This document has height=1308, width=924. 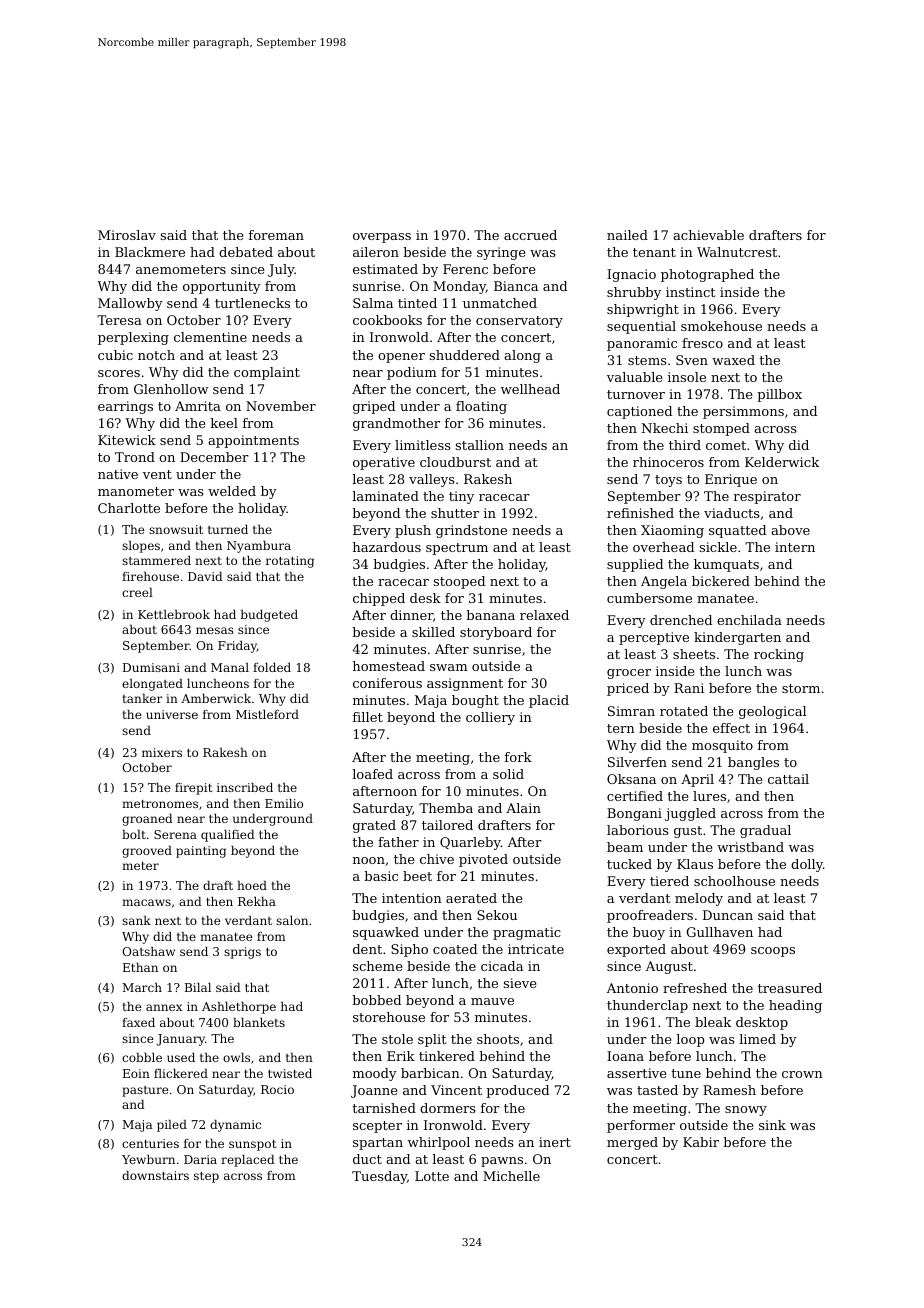 What do you see at coordinates (222, 287) in the document?
I see `opportunity` at bounding box center [222, 287].
